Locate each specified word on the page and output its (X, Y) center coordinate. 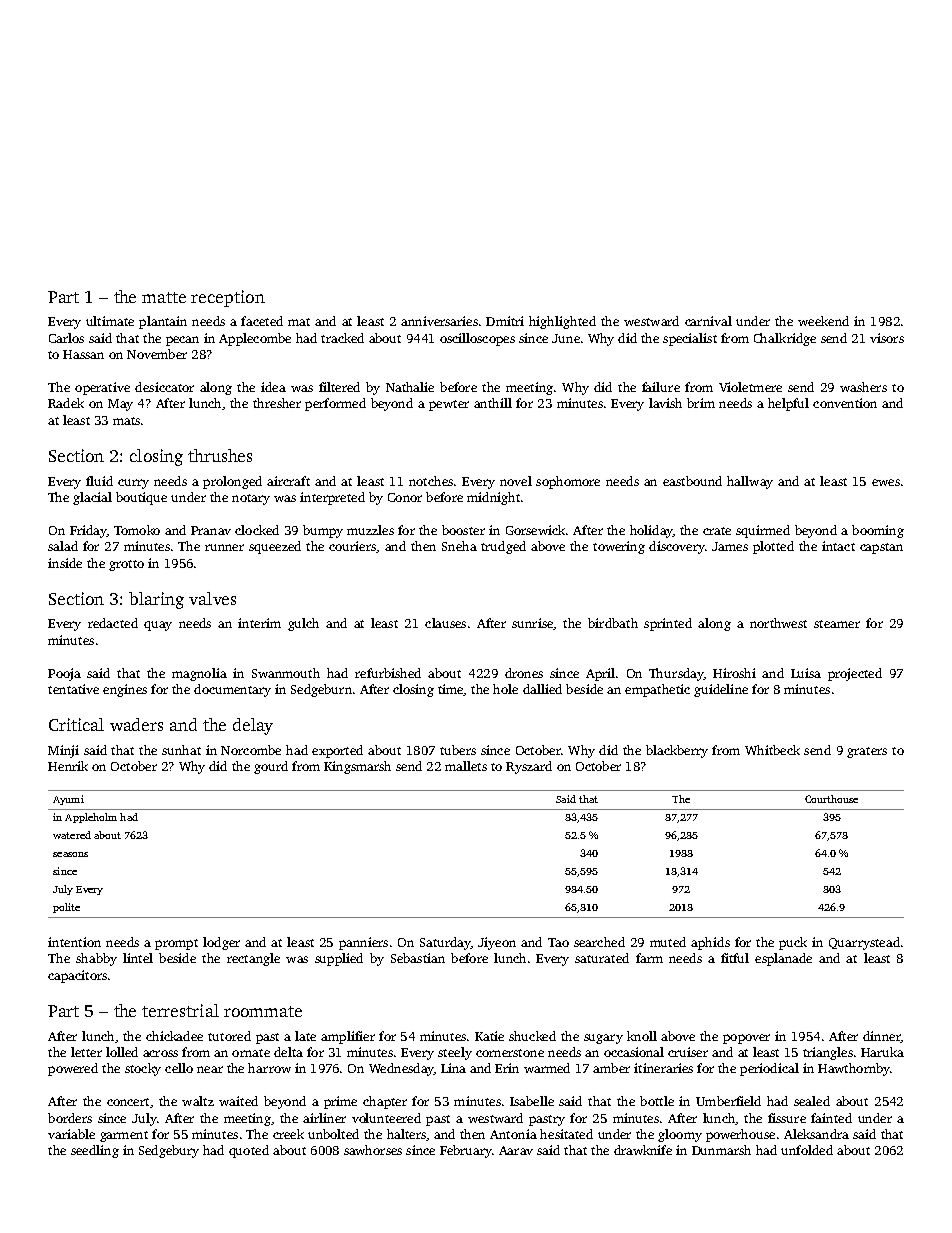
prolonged (232, 482)
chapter (385, 1102)
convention (845, 403)
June (566, 338)
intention (74, 942)
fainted (831, 1118)
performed (335, 404)
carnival (708, 321)
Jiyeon (497, 943)
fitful (735, 958)
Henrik (68, 766)
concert (128, 1102)
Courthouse (831, 799)
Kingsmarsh (357, 767)
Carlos (66, 338)
